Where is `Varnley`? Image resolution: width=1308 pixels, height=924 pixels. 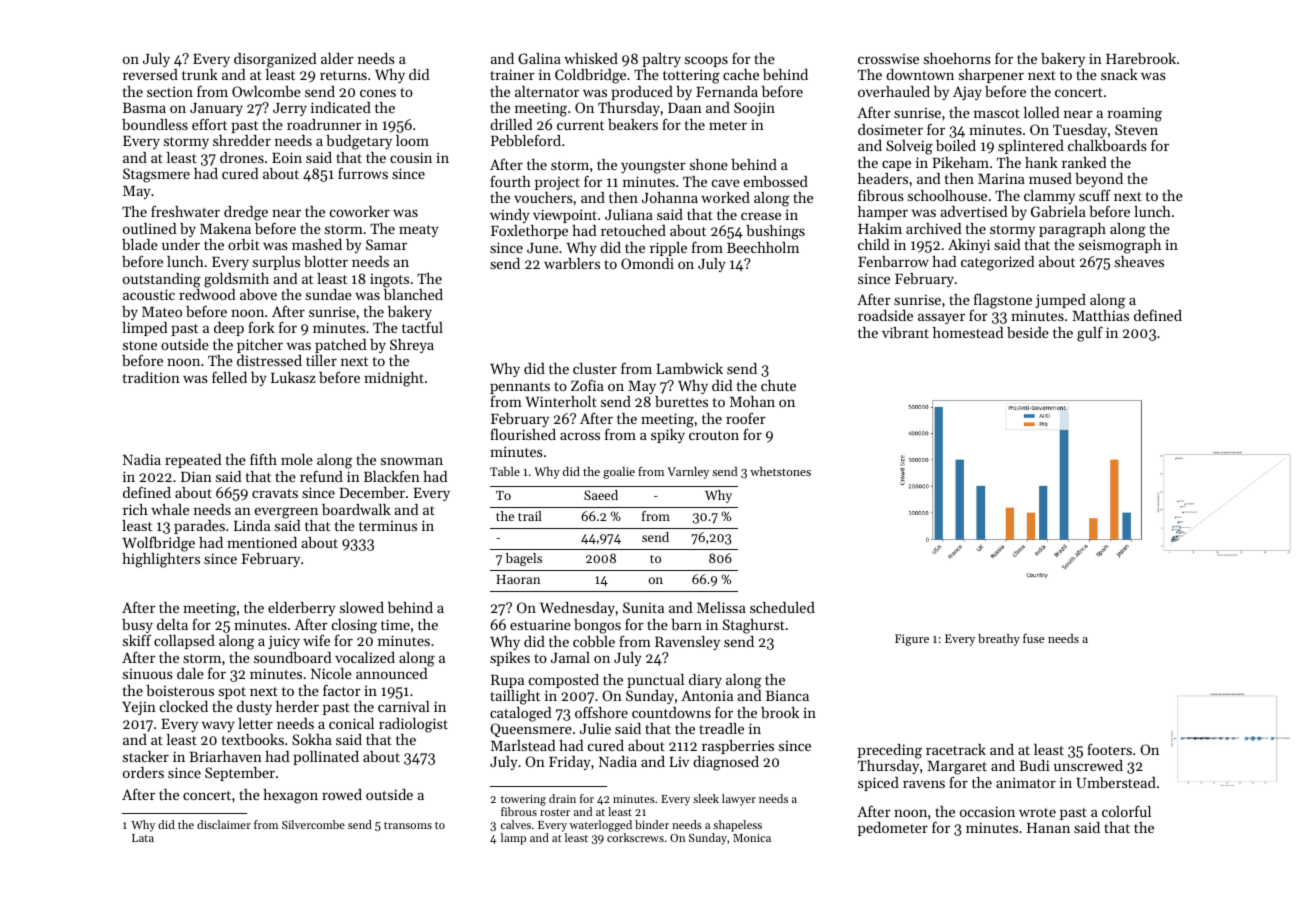 Varnley is located at coordinates (688, 472).
